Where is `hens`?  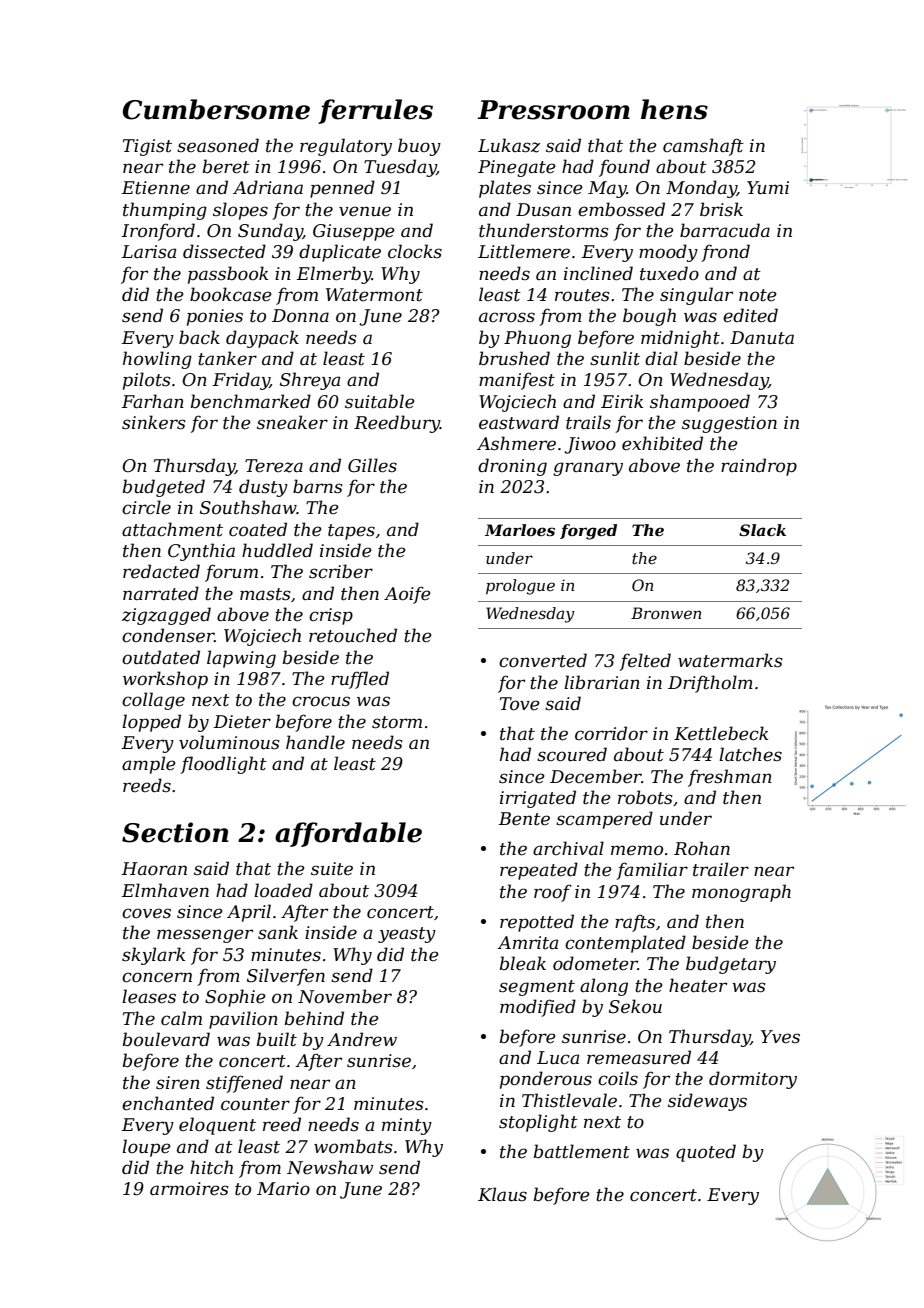
hens is located at coordinates (674, 109).
